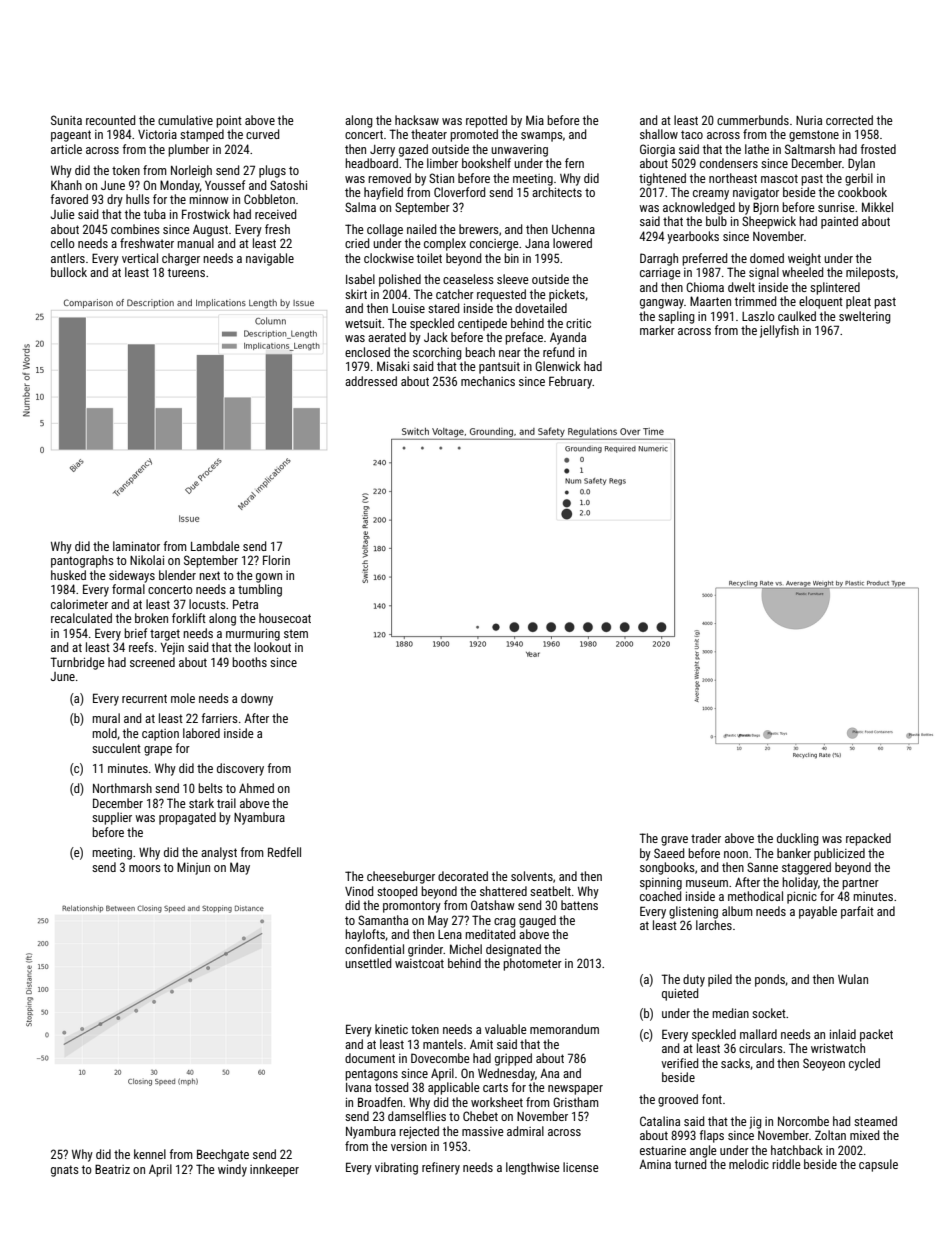 The height and width of the page is (1233, 952). I want to click on cumulative, so click(185, 120).
